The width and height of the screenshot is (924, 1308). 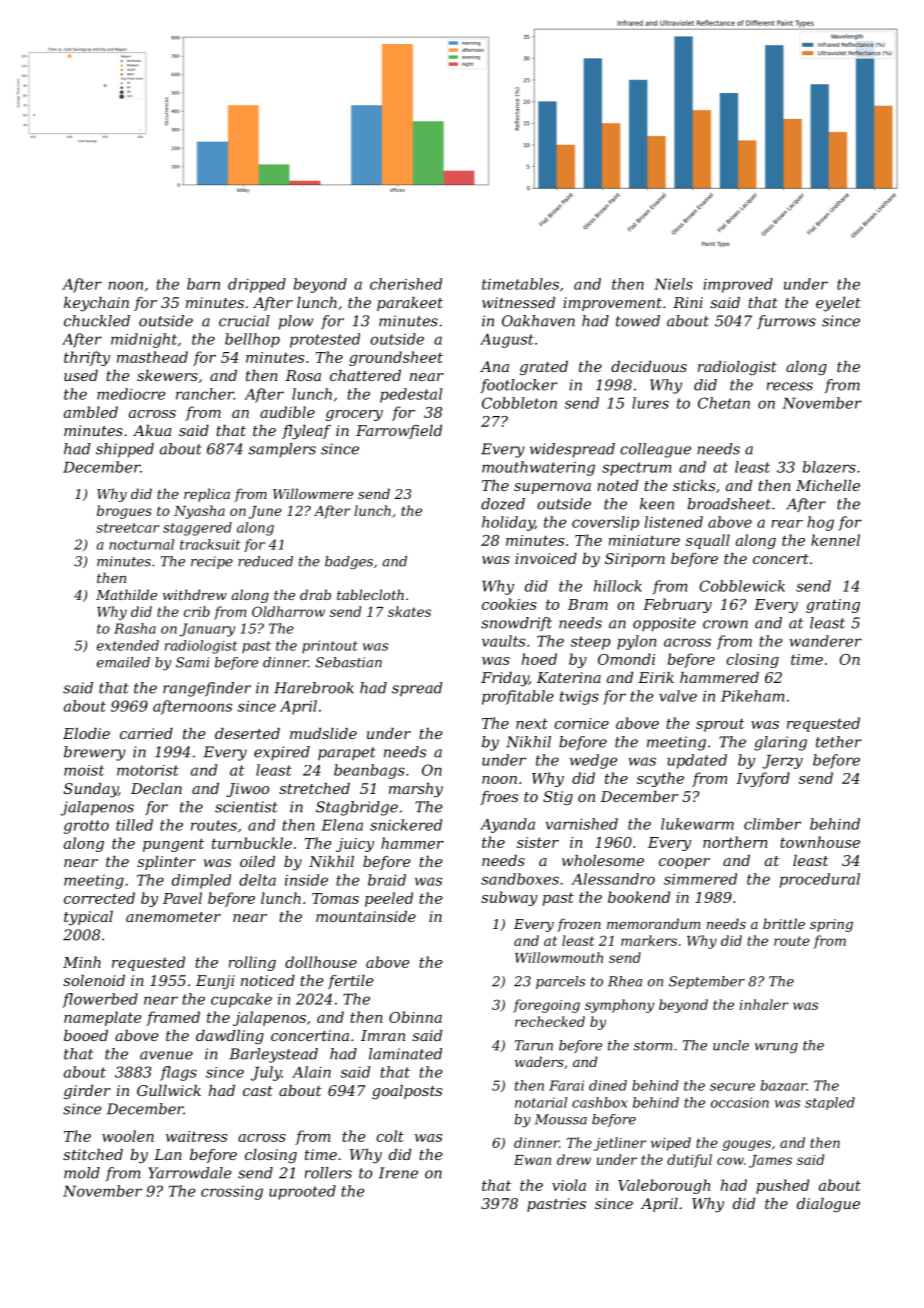 What do you see at coordinates (838, 304) in the screenshot?
I see `eyelet` at bounding box center [838, 304].
